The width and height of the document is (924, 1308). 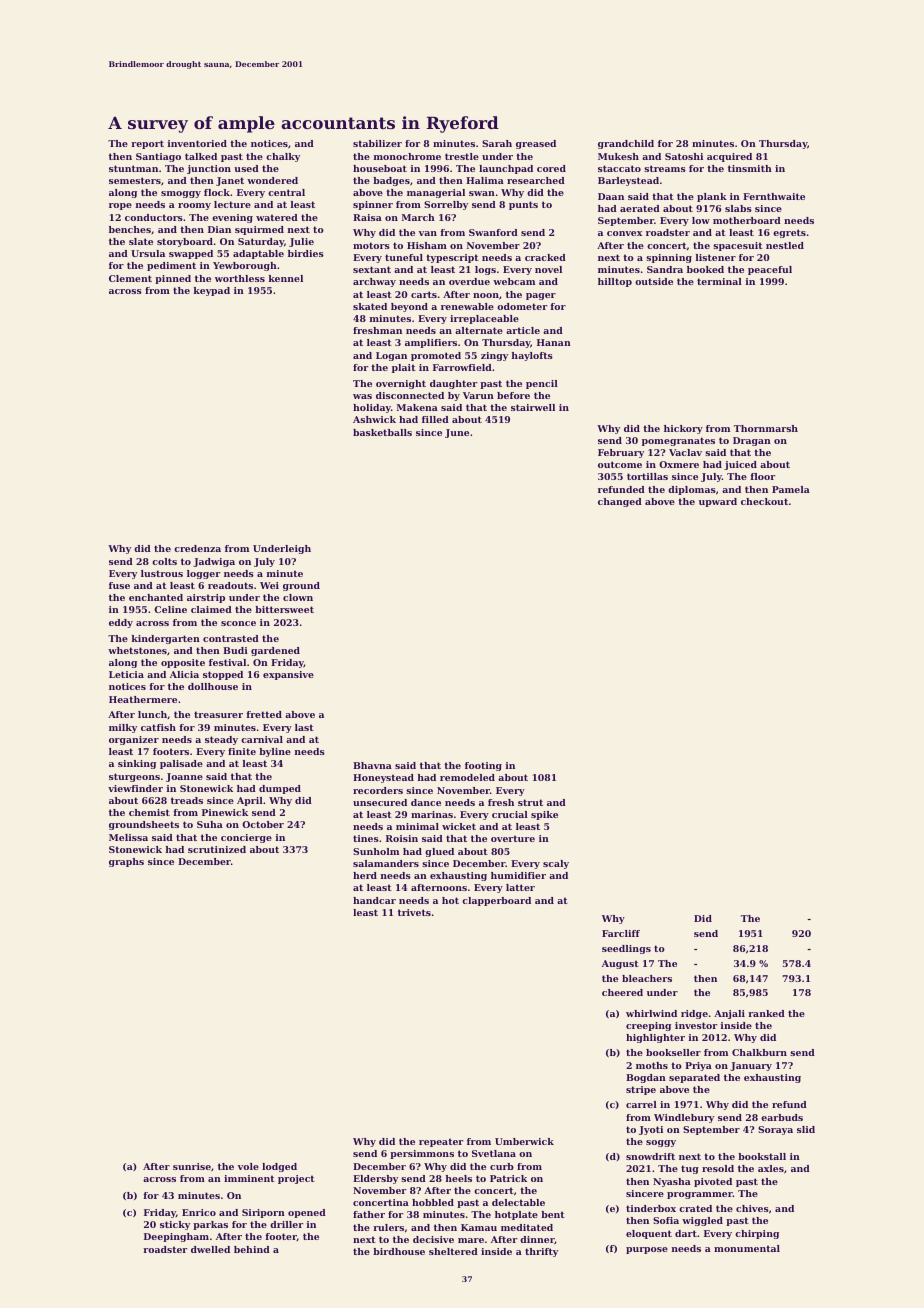 What do you see at coordinates (497, 143) in the document?
I see `Sarah` at bounding box center [497, 143].
